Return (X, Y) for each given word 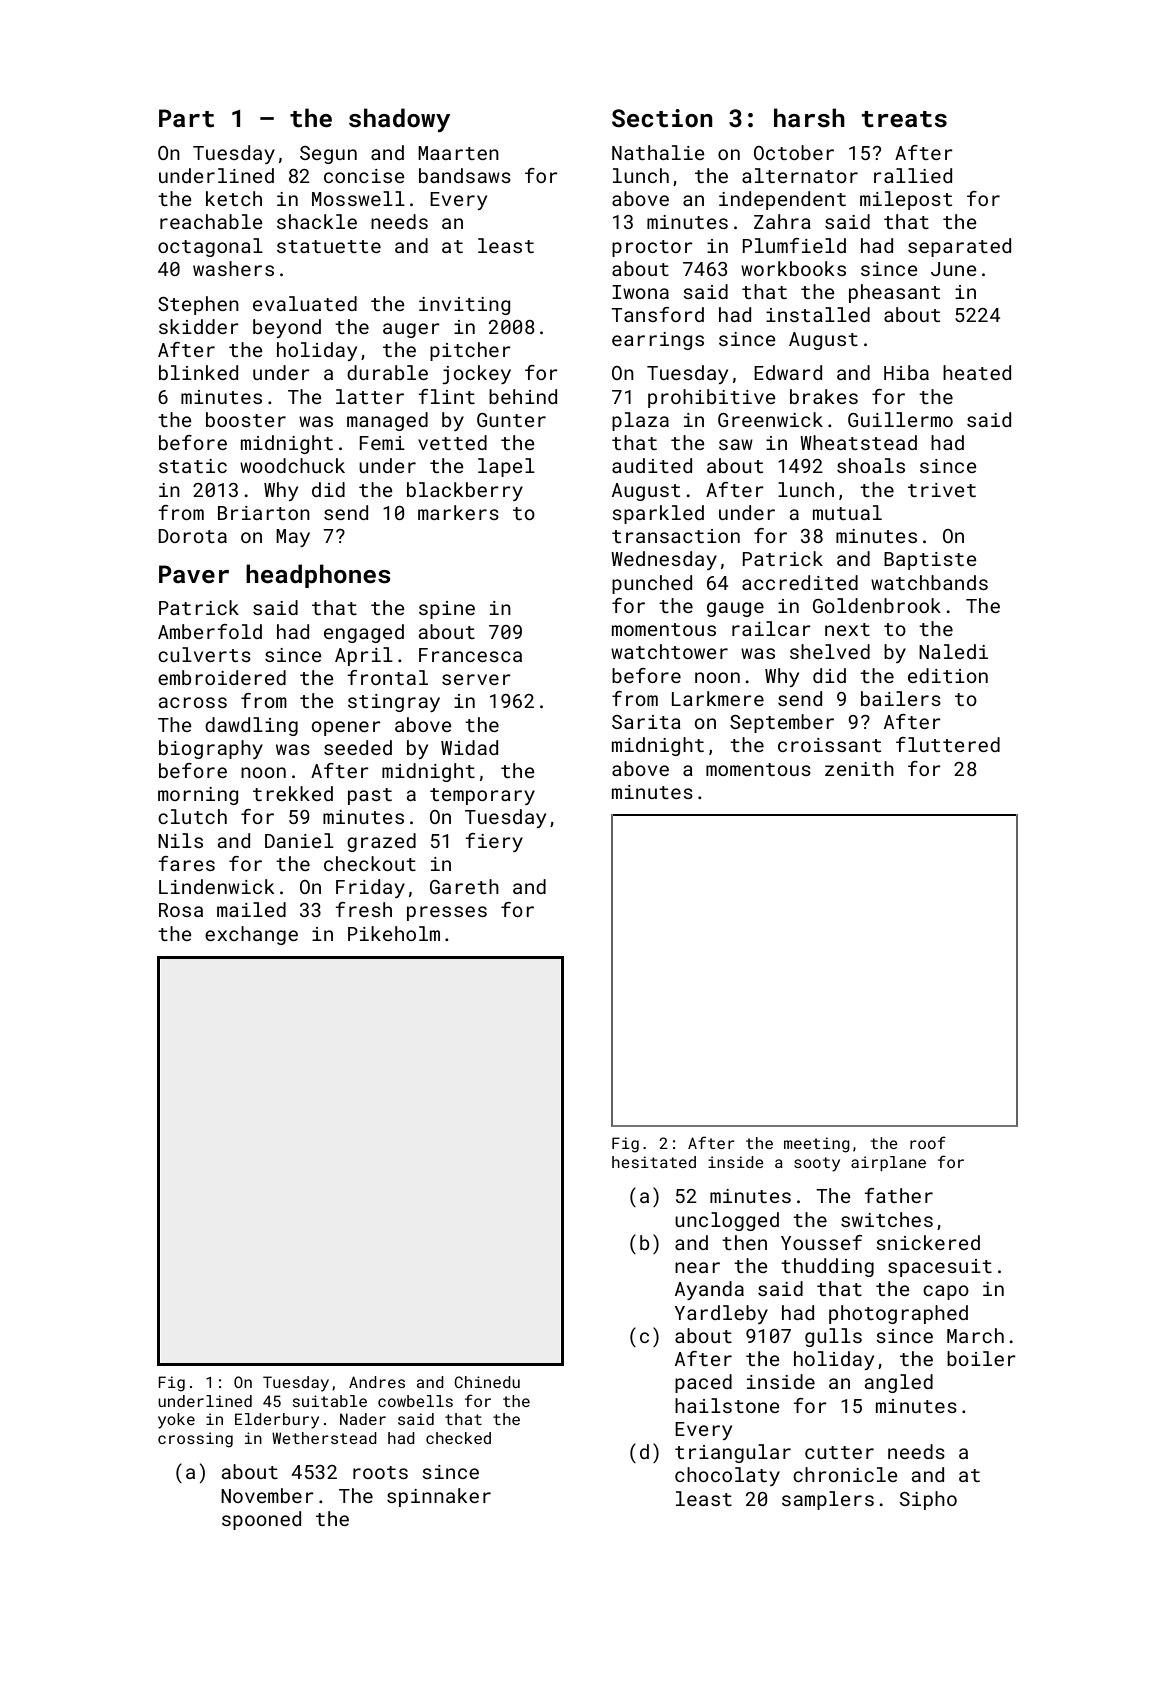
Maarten (458, 153)
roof (928, 1142)
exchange (251, 935)
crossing (195, 1440)
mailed (251, 909)
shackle (317, 221)
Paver (194, 574)
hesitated (654, 1162)
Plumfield (794, 245)
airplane (888, 1163)
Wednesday (664, 560)
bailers (901, 698)
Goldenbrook (877, 605)
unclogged (727, 1221)
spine (447, 610)
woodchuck (292, 465)
